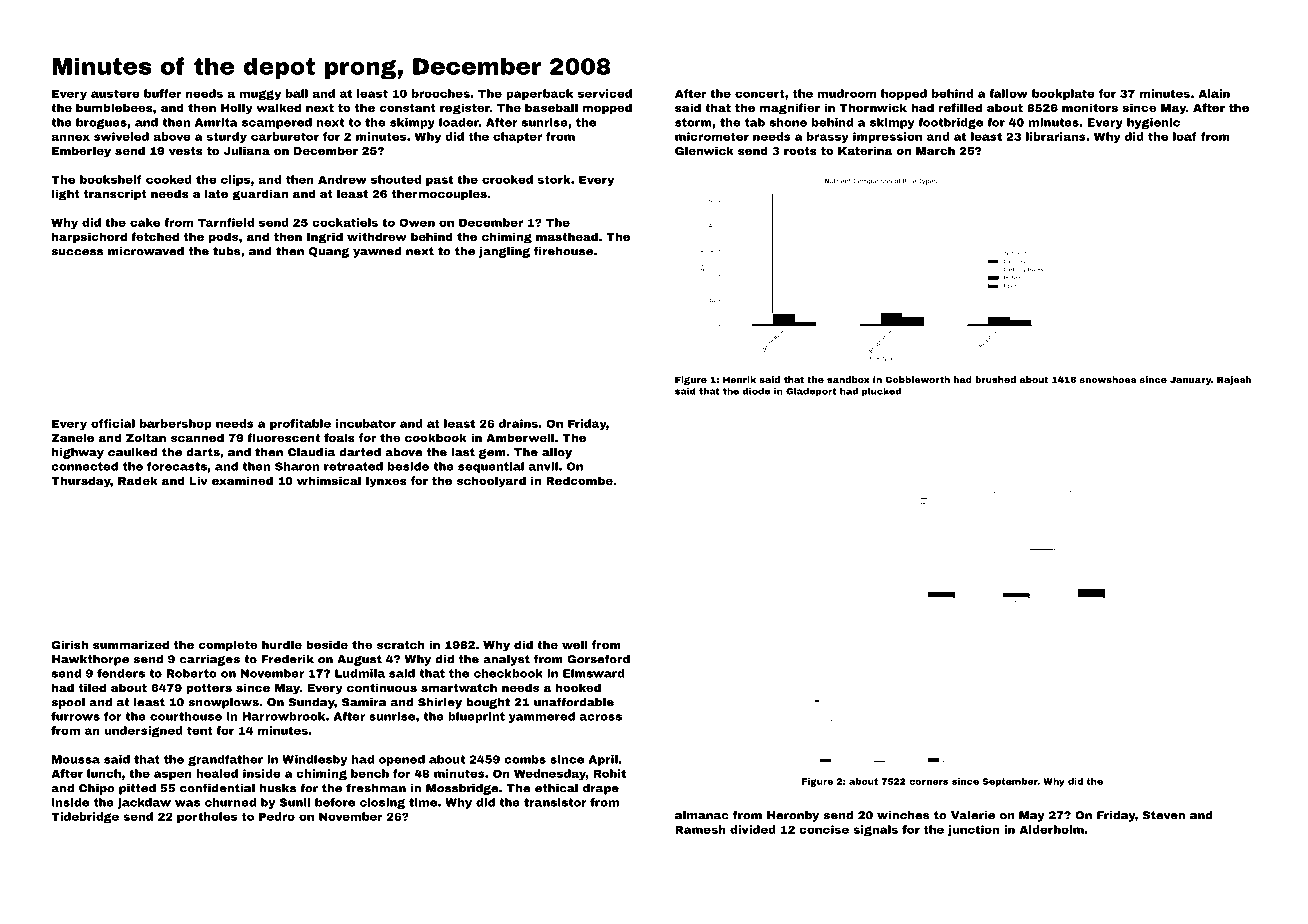 Image resolution: width=1308 pixels, height=924 pixels. What do you see at coordinates (1056, 136) in the image?
I see `librarians` at bounding box center [1056, 136].
